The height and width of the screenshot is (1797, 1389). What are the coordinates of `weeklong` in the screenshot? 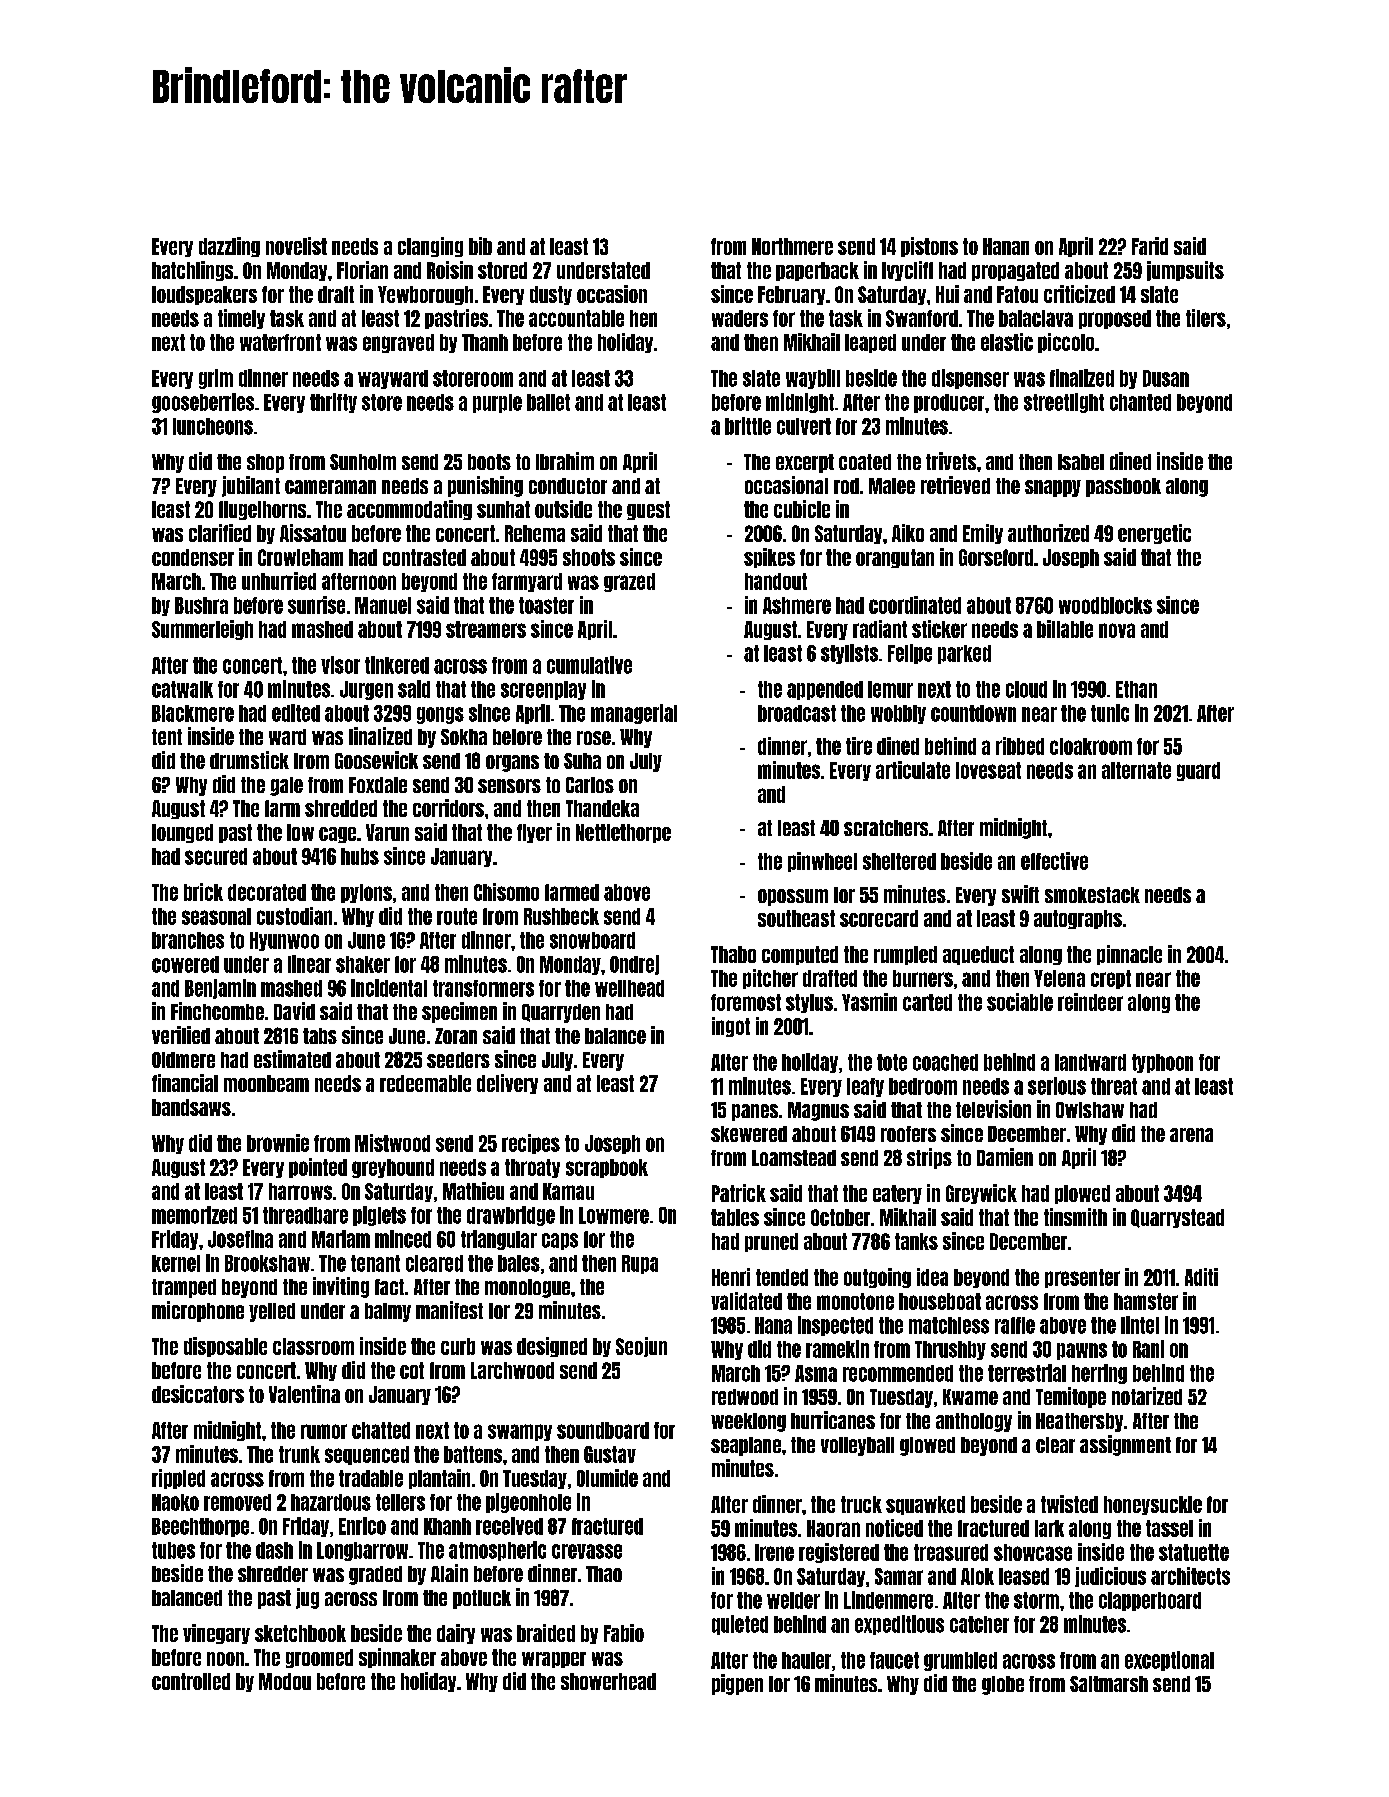 It's located at (748, 1422).
